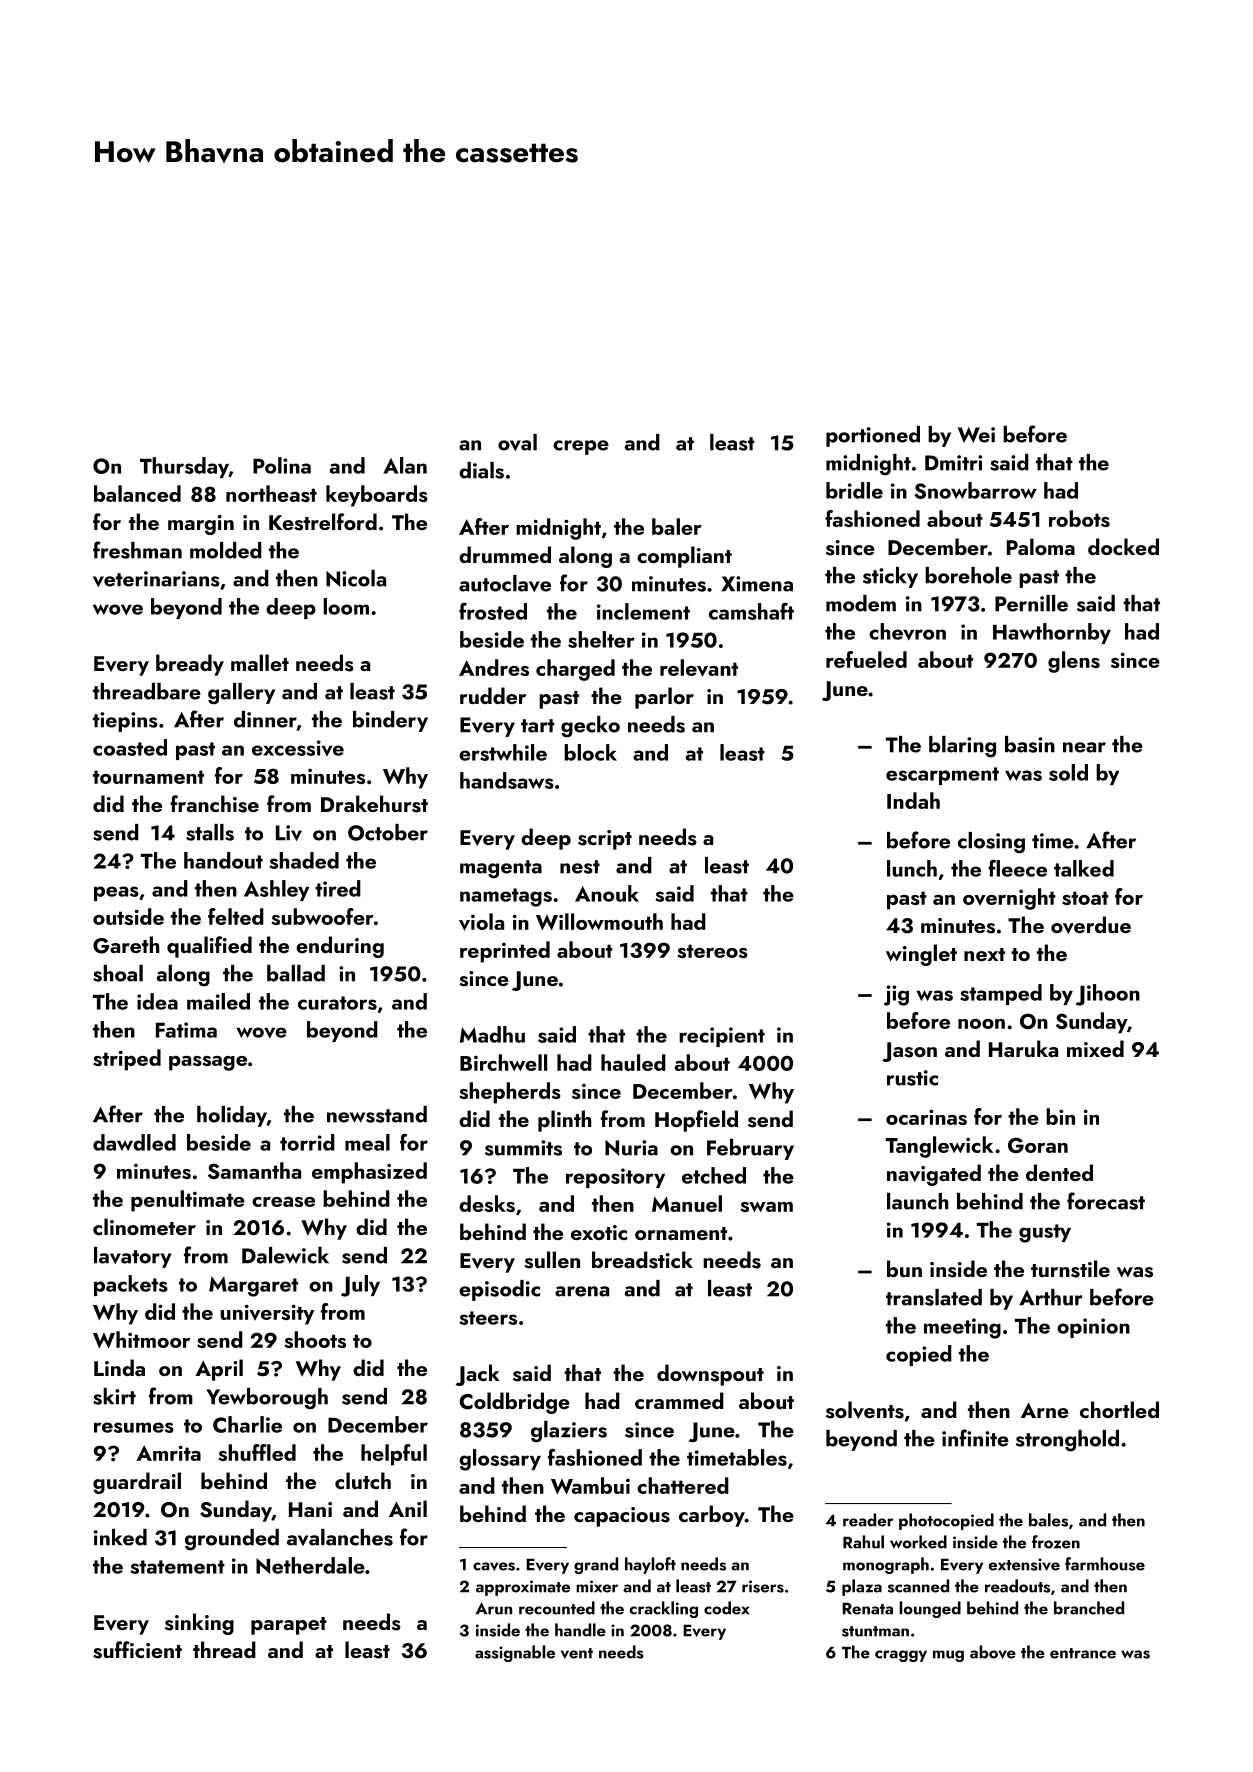 The height and width of the screenshot is (1772, 1253). Describe the element at coordinates (134, 1142) in the screenshot. I see `dawdled` at that location.
